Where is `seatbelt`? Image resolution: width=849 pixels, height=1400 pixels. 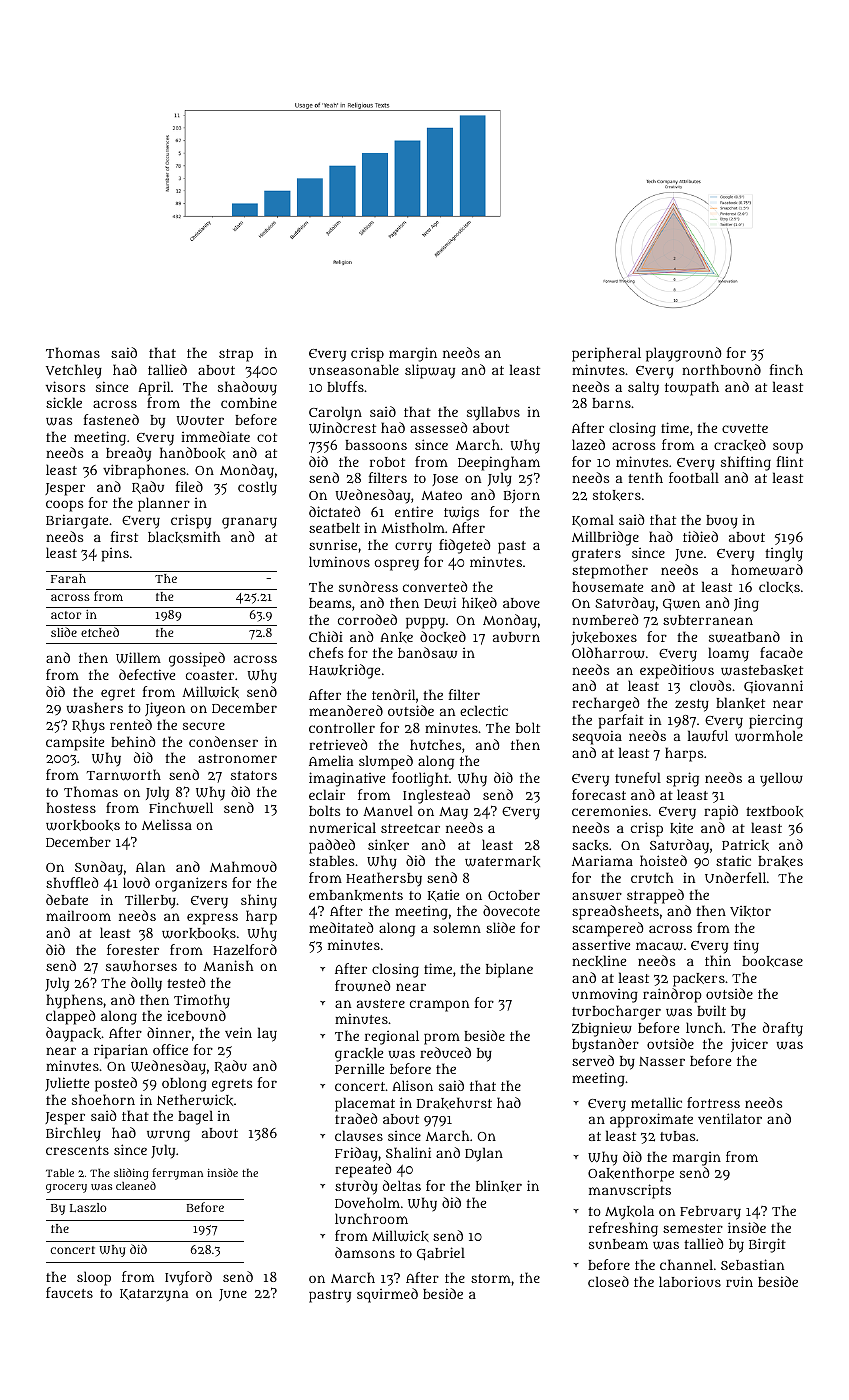 seatbelt is located at coordinates (334, 527).
